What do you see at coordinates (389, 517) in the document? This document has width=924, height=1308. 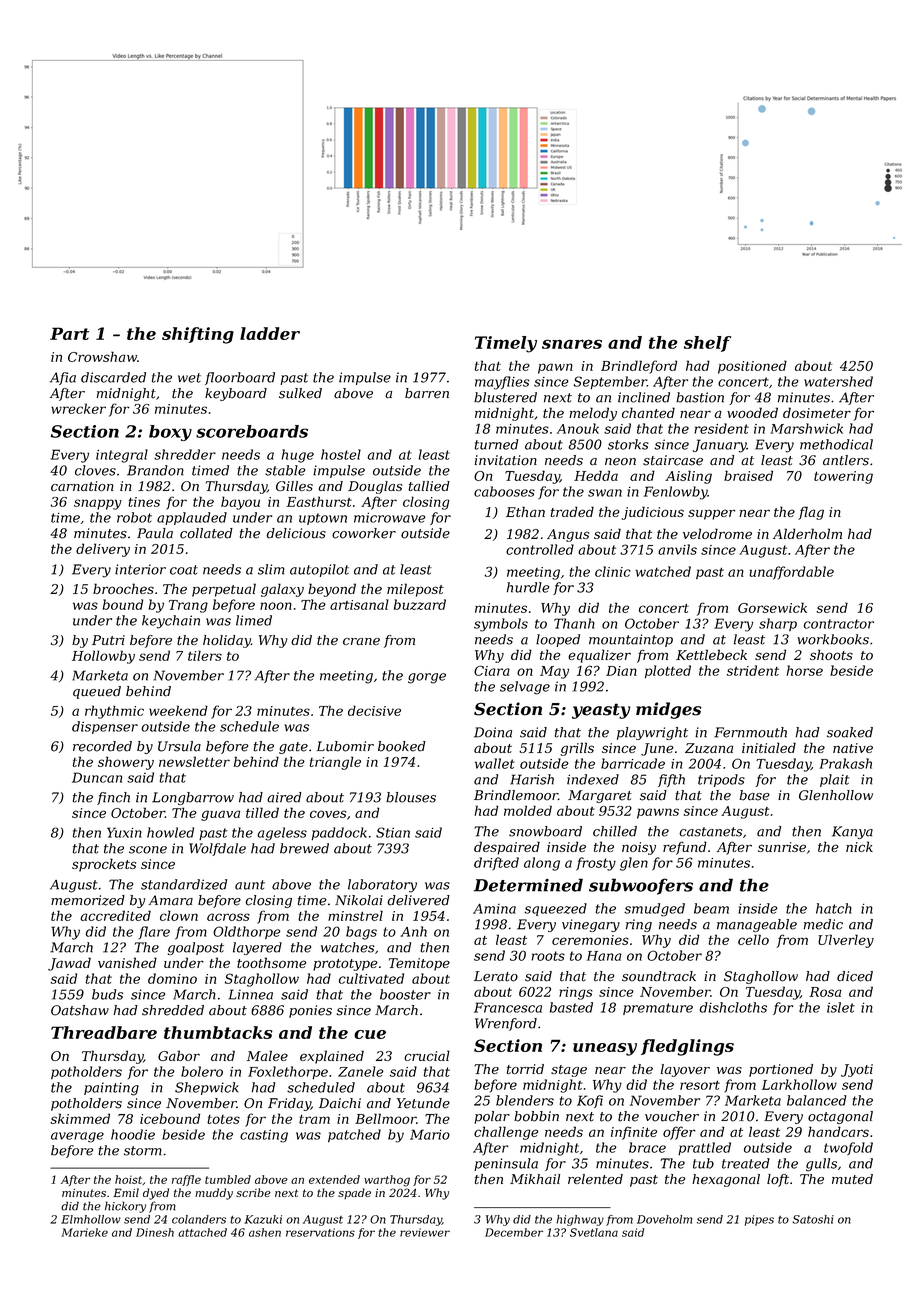 I see `microwave` at bounding box center [389, 517].
